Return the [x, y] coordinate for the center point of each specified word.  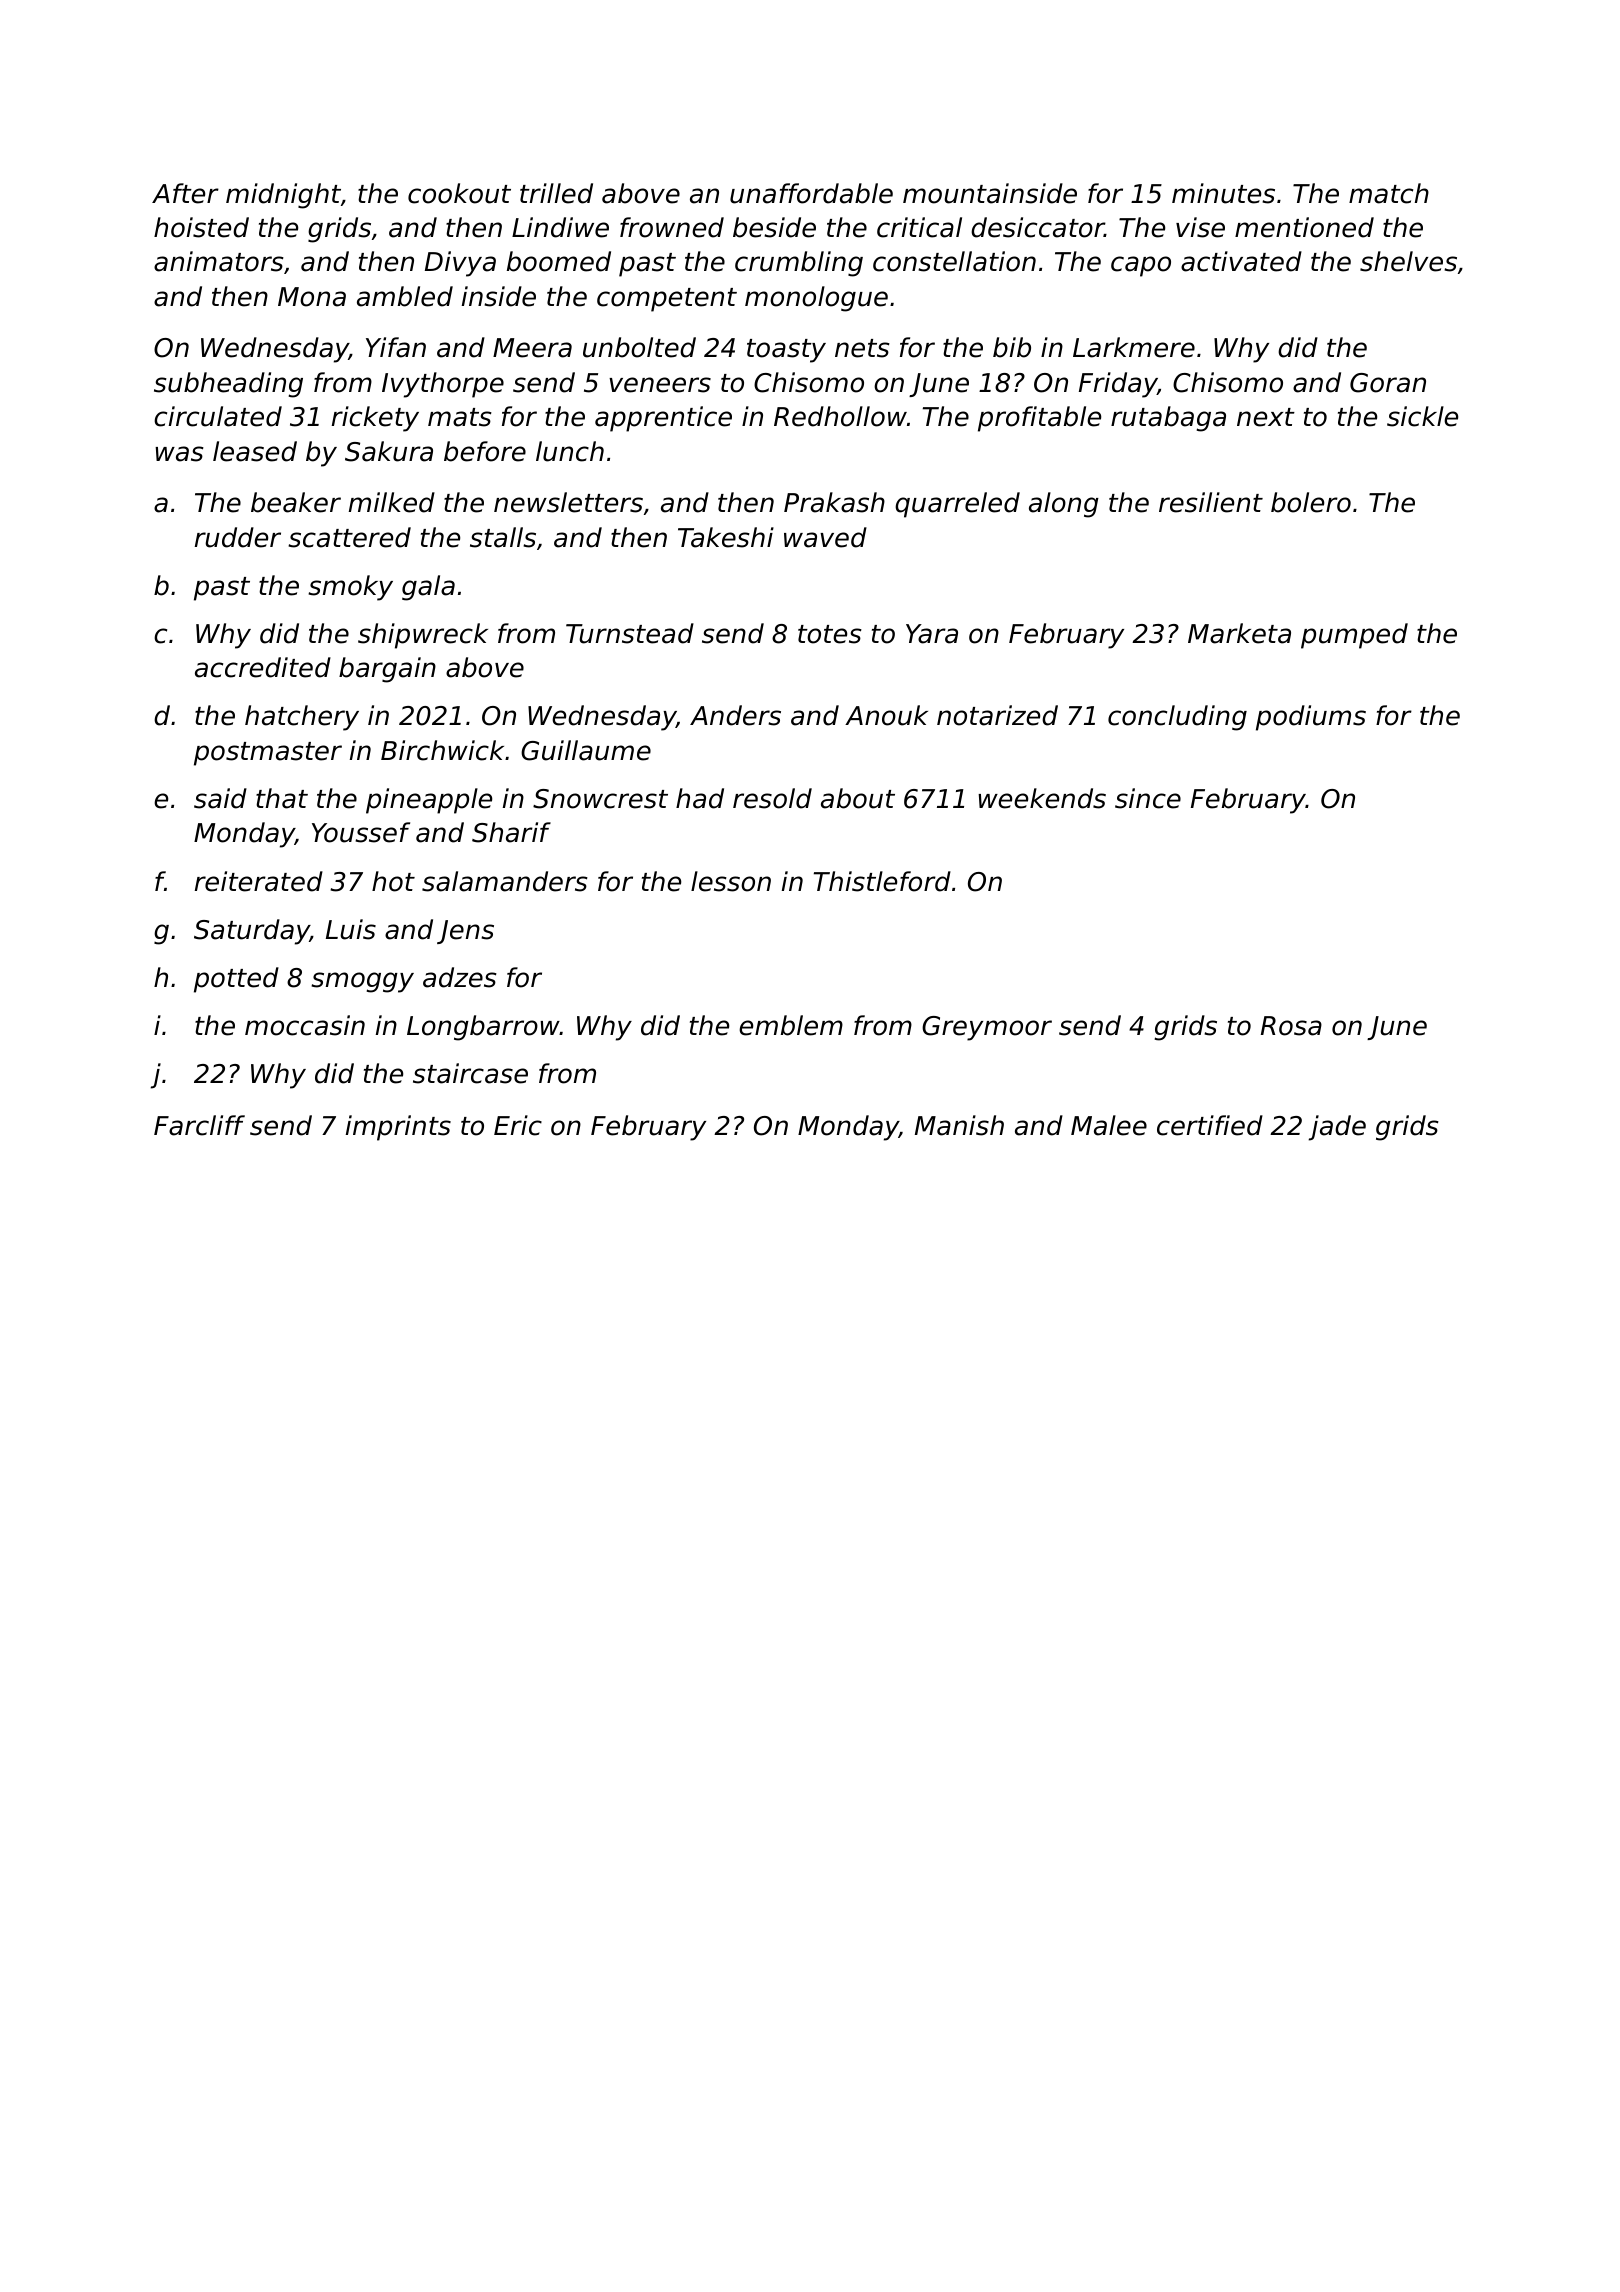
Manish [959, 1125]
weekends [1042, 798]
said [220, 798]
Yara [932, 634]
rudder [238, 537]
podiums [1311, 718]
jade [1337, 1128]
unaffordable [811, 193]
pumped [1354, 636]
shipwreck [423, 636]
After [185, 193]
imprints [398, 1128]
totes [830, 634]
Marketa [1239, 633]
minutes [1223, 193]
